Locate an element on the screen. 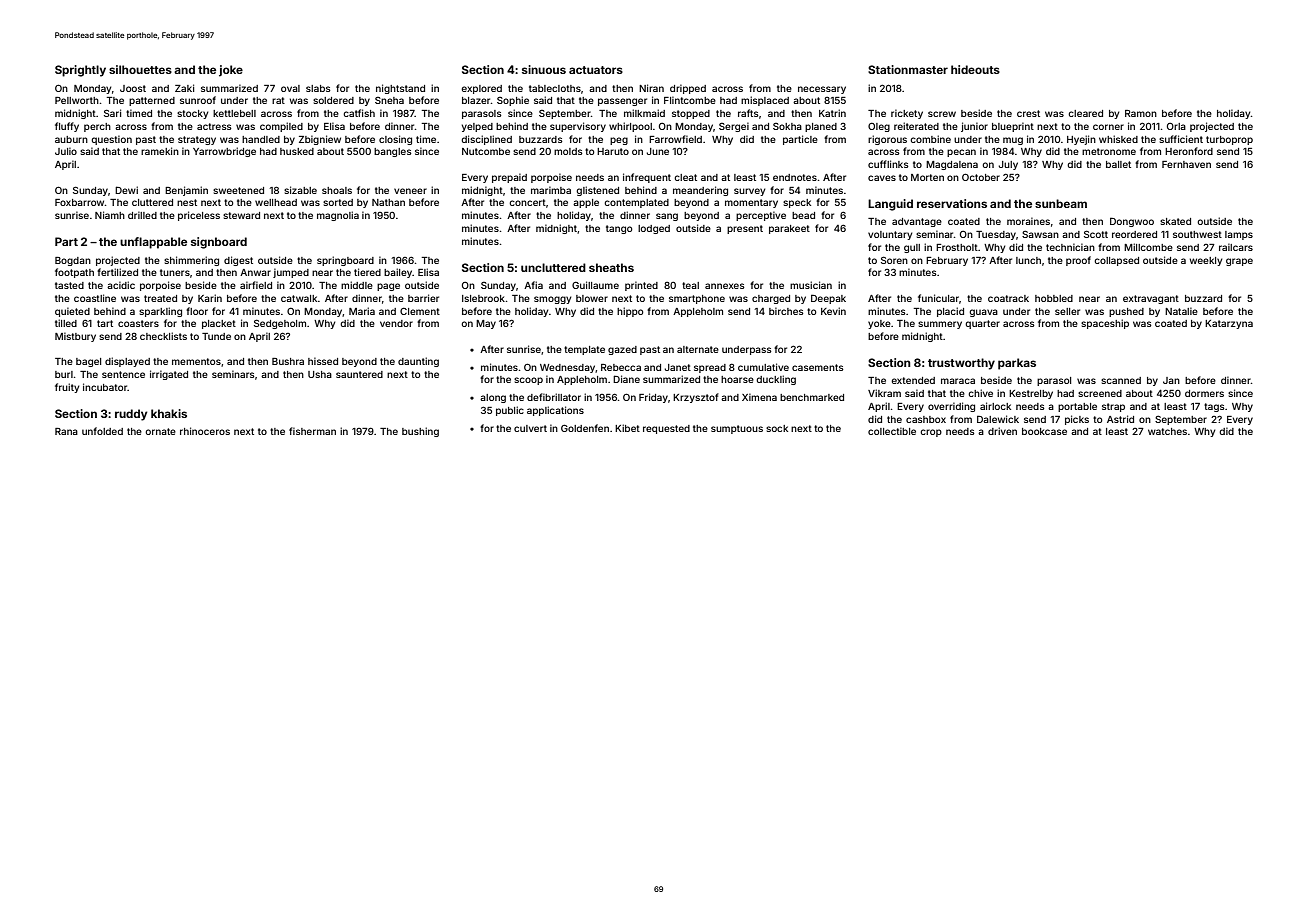 This screenshot has height=924, width=1308. combine is located at coordinates (930, 139).
